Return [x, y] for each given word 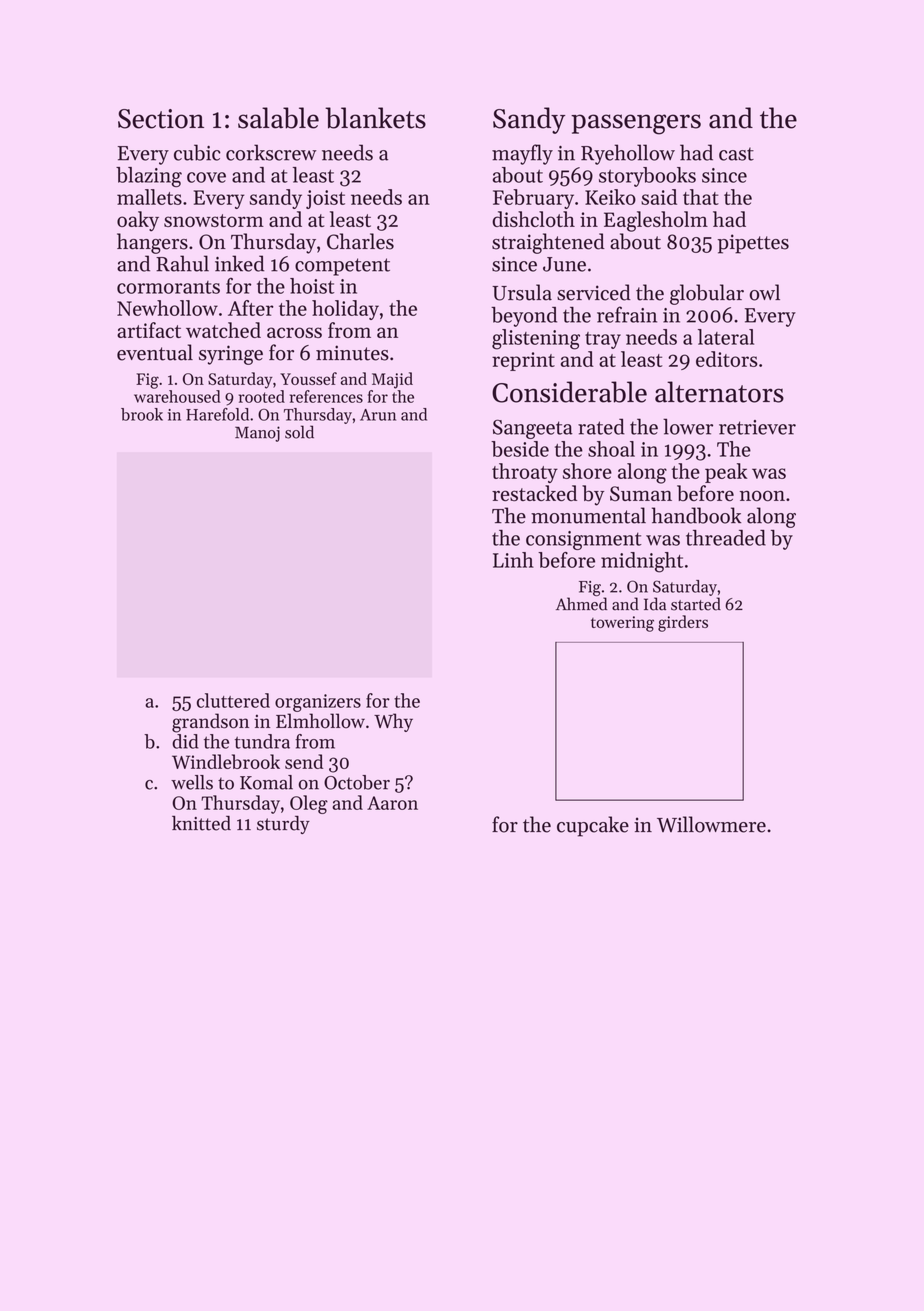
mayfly [522, 154]
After [250, 308]
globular [707, 294]
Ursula [522, 292]
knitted [201, 823]
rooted [262, 396]
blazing [149, 177]
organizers [318, 703]
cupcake [593, 826]
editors [727, 359]
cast [736, 154]
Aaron [392, 803]
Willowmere [711, 824]
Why [393, 722]
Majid [392, 380]
